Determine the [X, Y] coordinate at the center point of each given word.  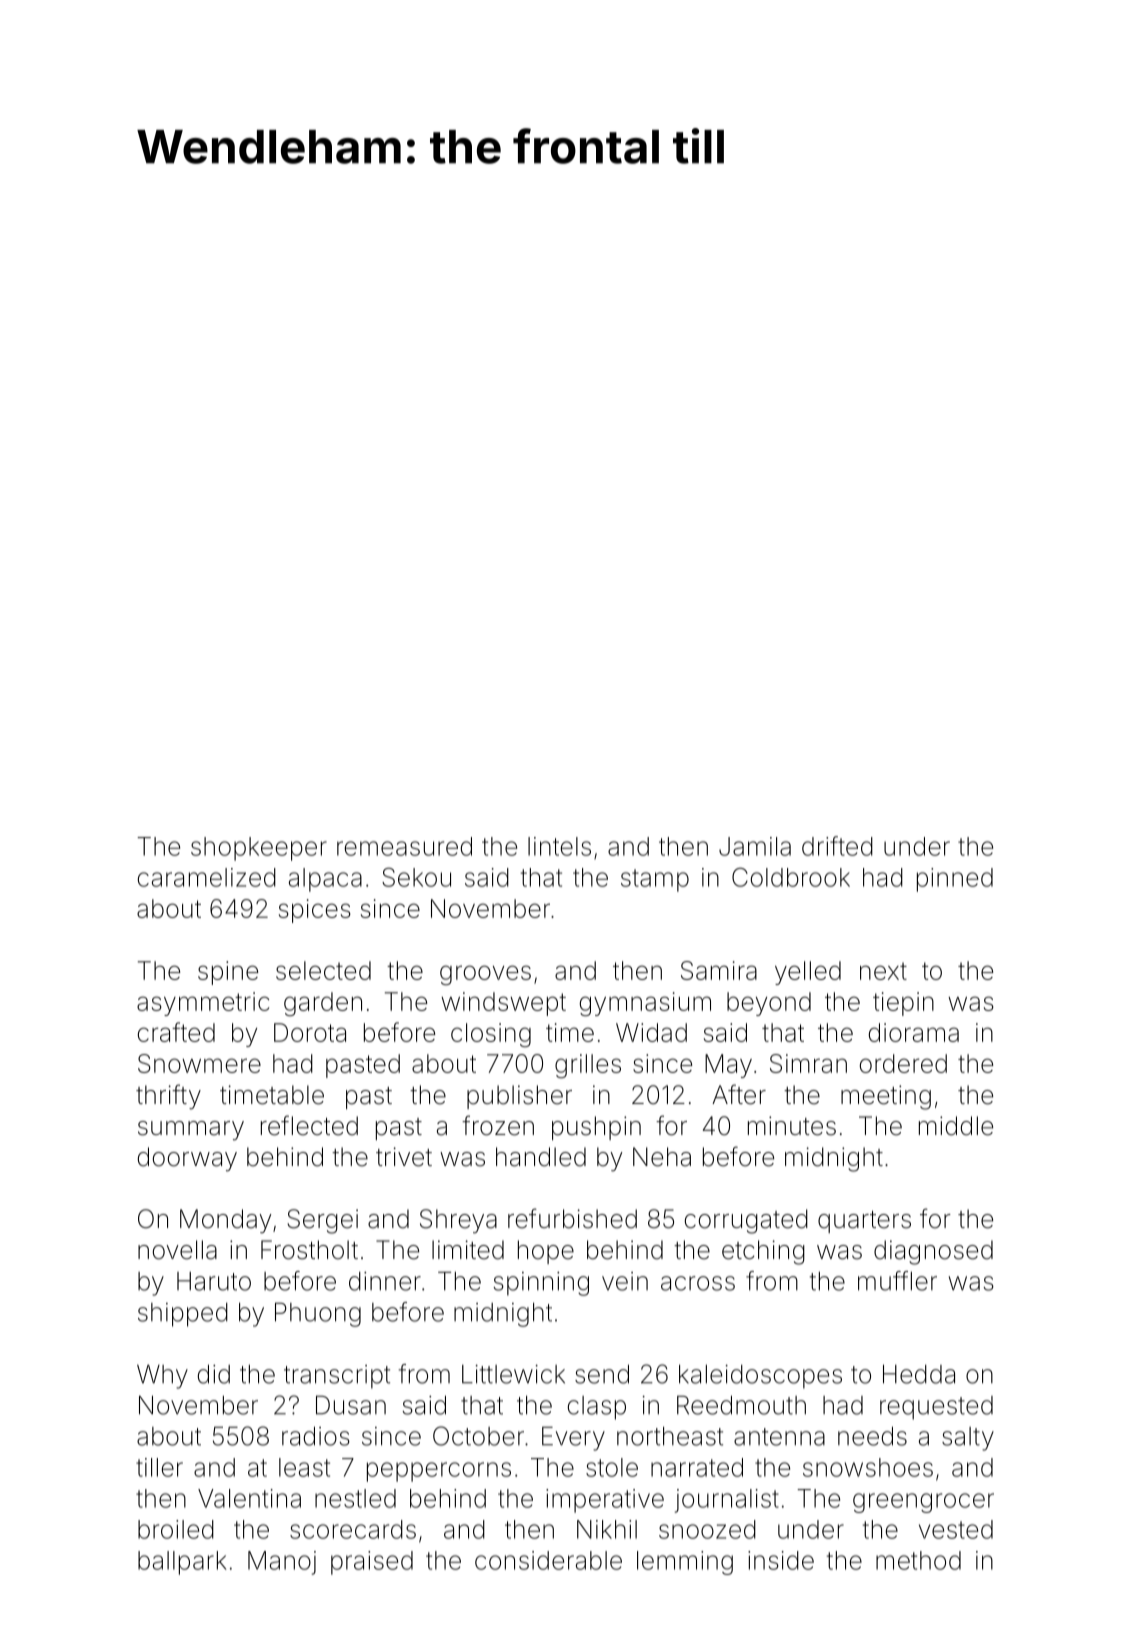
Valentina [249, 1498]
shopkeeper [259, 849]
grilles [588, 1066]
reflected [309, 1125]
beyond [769, 1004]
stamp [655, 880]
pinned [955, 880]
